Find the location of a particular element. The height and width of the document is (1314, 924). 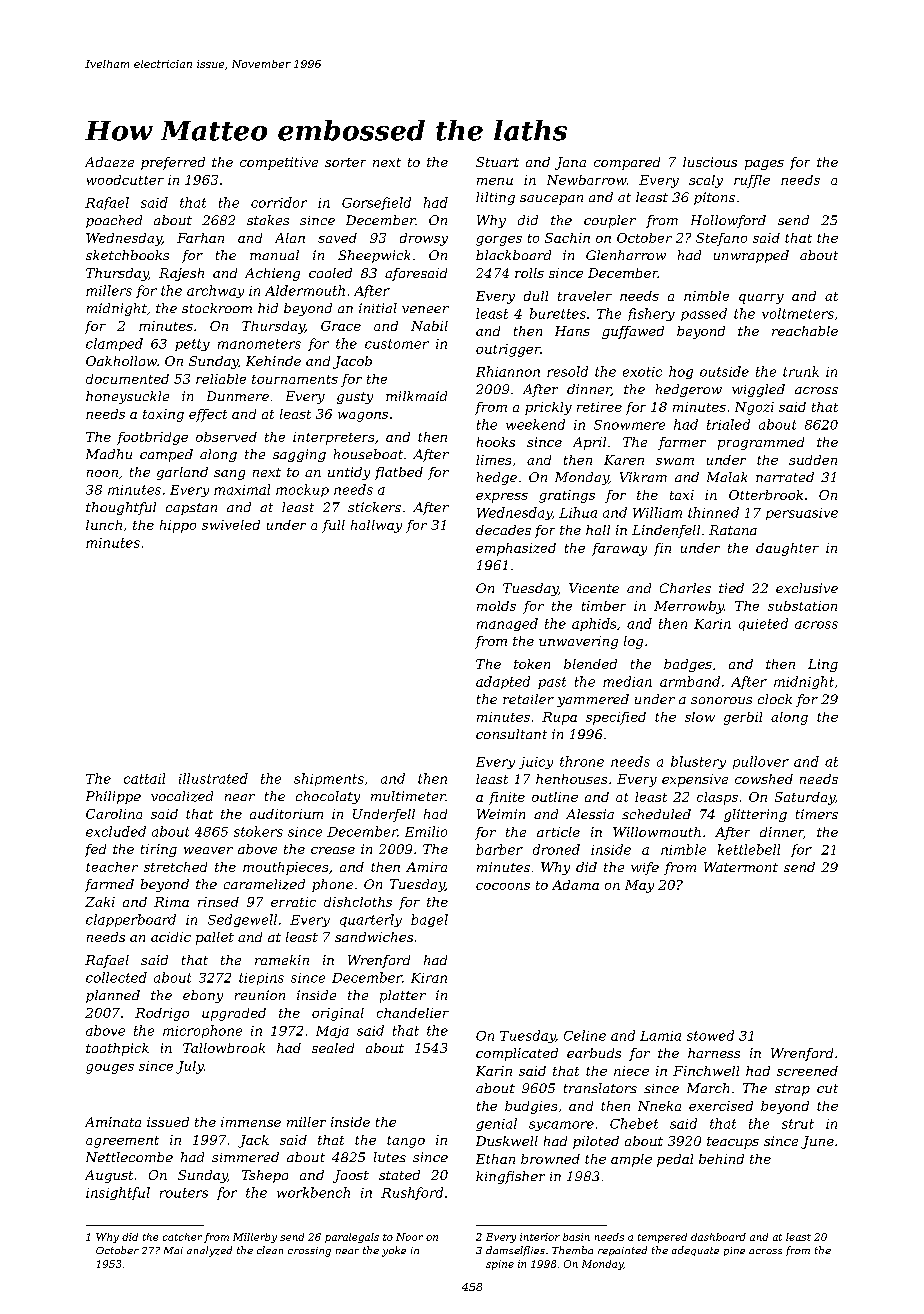

sorter is located at coordinates (345, 162).
